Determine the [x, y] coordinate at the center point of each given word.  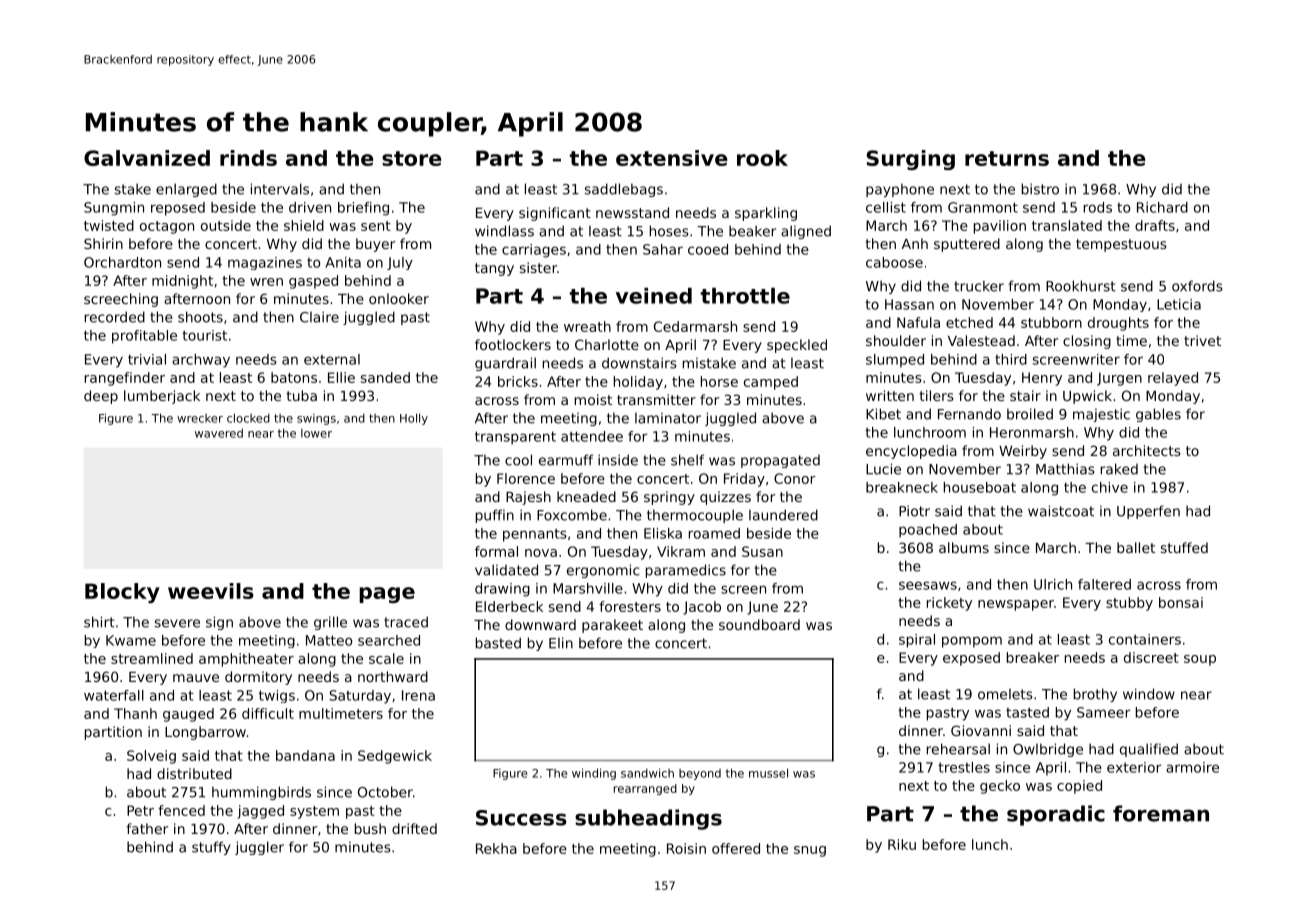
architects [1147, 450]
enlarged [186, 190]
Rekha [496, 848]
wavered [219, 433]
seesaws [928, 585]
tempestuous [1121, 245]
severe [177, 623]
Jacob [702, 608]
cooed [708, 249]
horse [719, 381]
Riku [902, 844]
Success [521, 818]
